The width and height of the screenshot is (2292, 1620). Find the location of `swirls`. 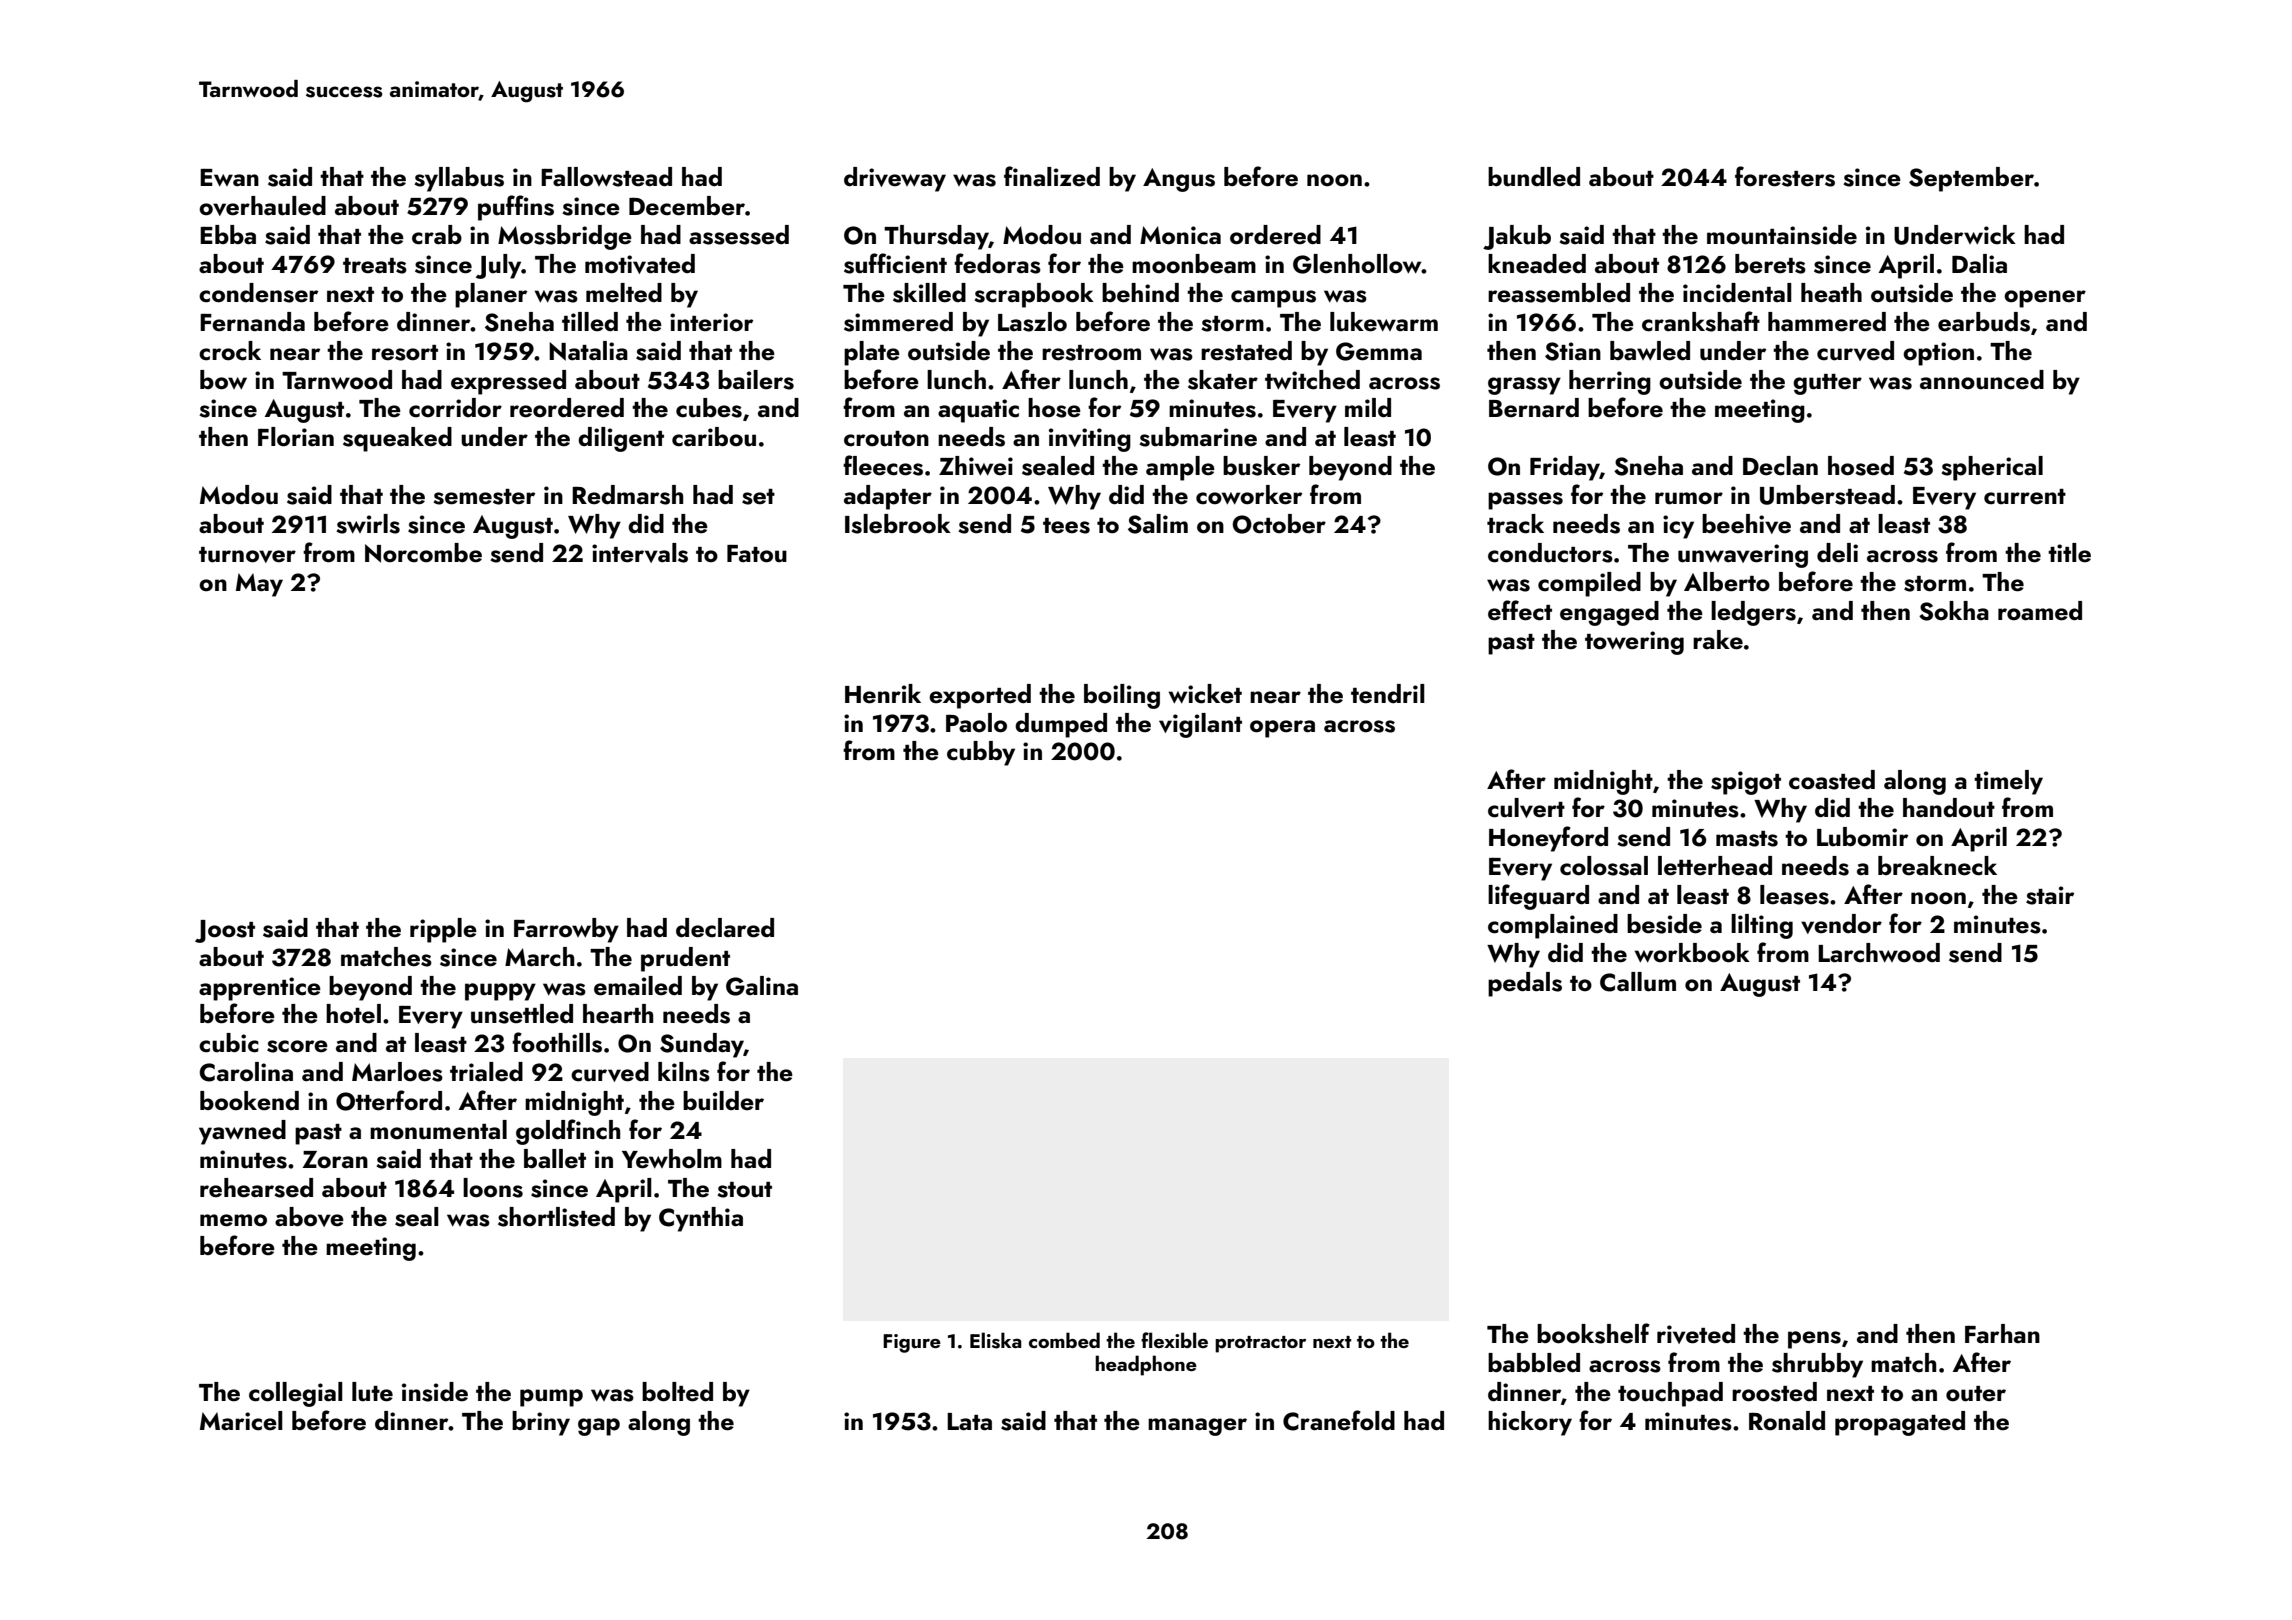

swirls is located at coordinates (368, 524).
